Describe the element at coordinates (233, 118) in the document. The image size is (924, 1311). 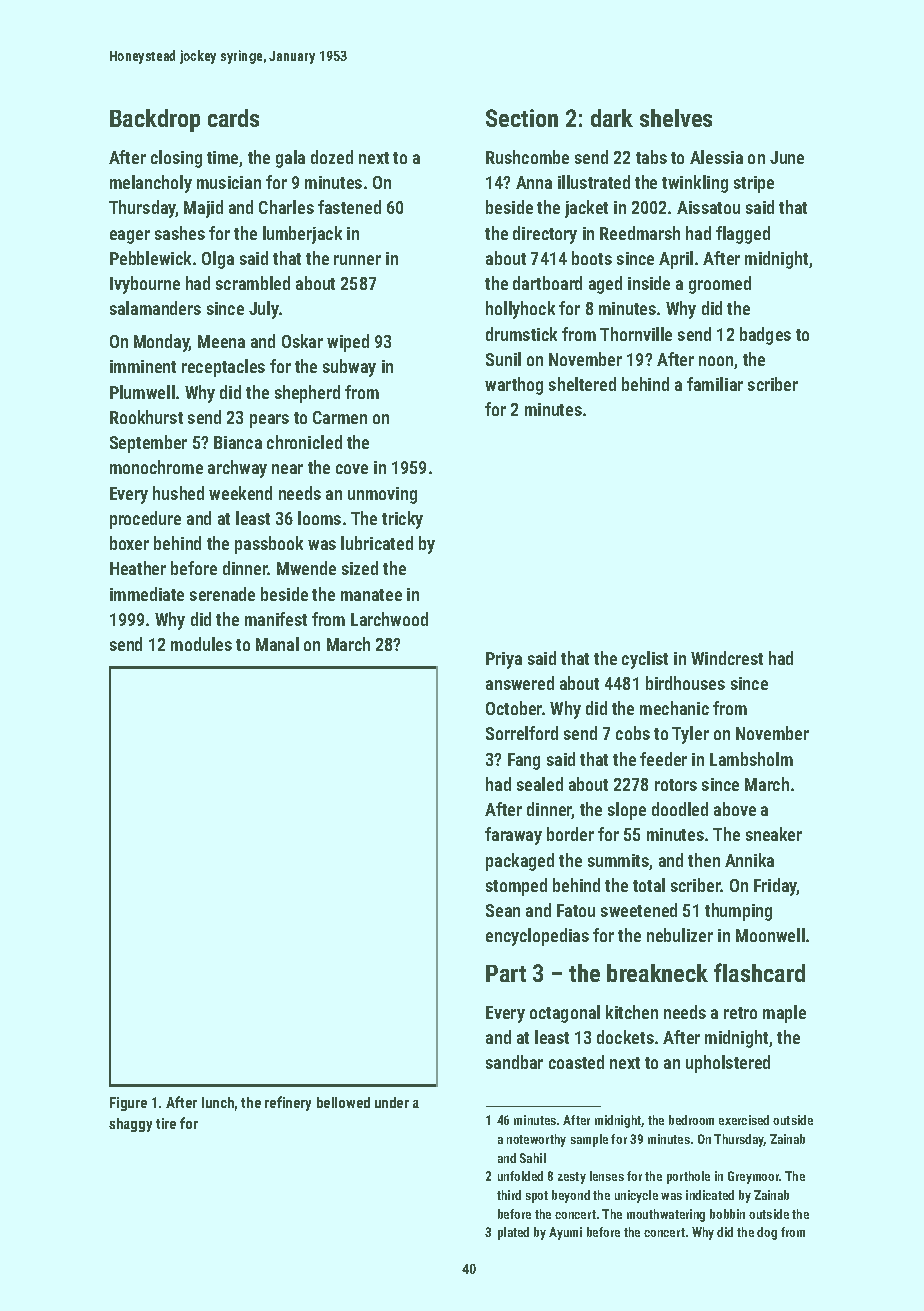
I see `cards` at that location.
